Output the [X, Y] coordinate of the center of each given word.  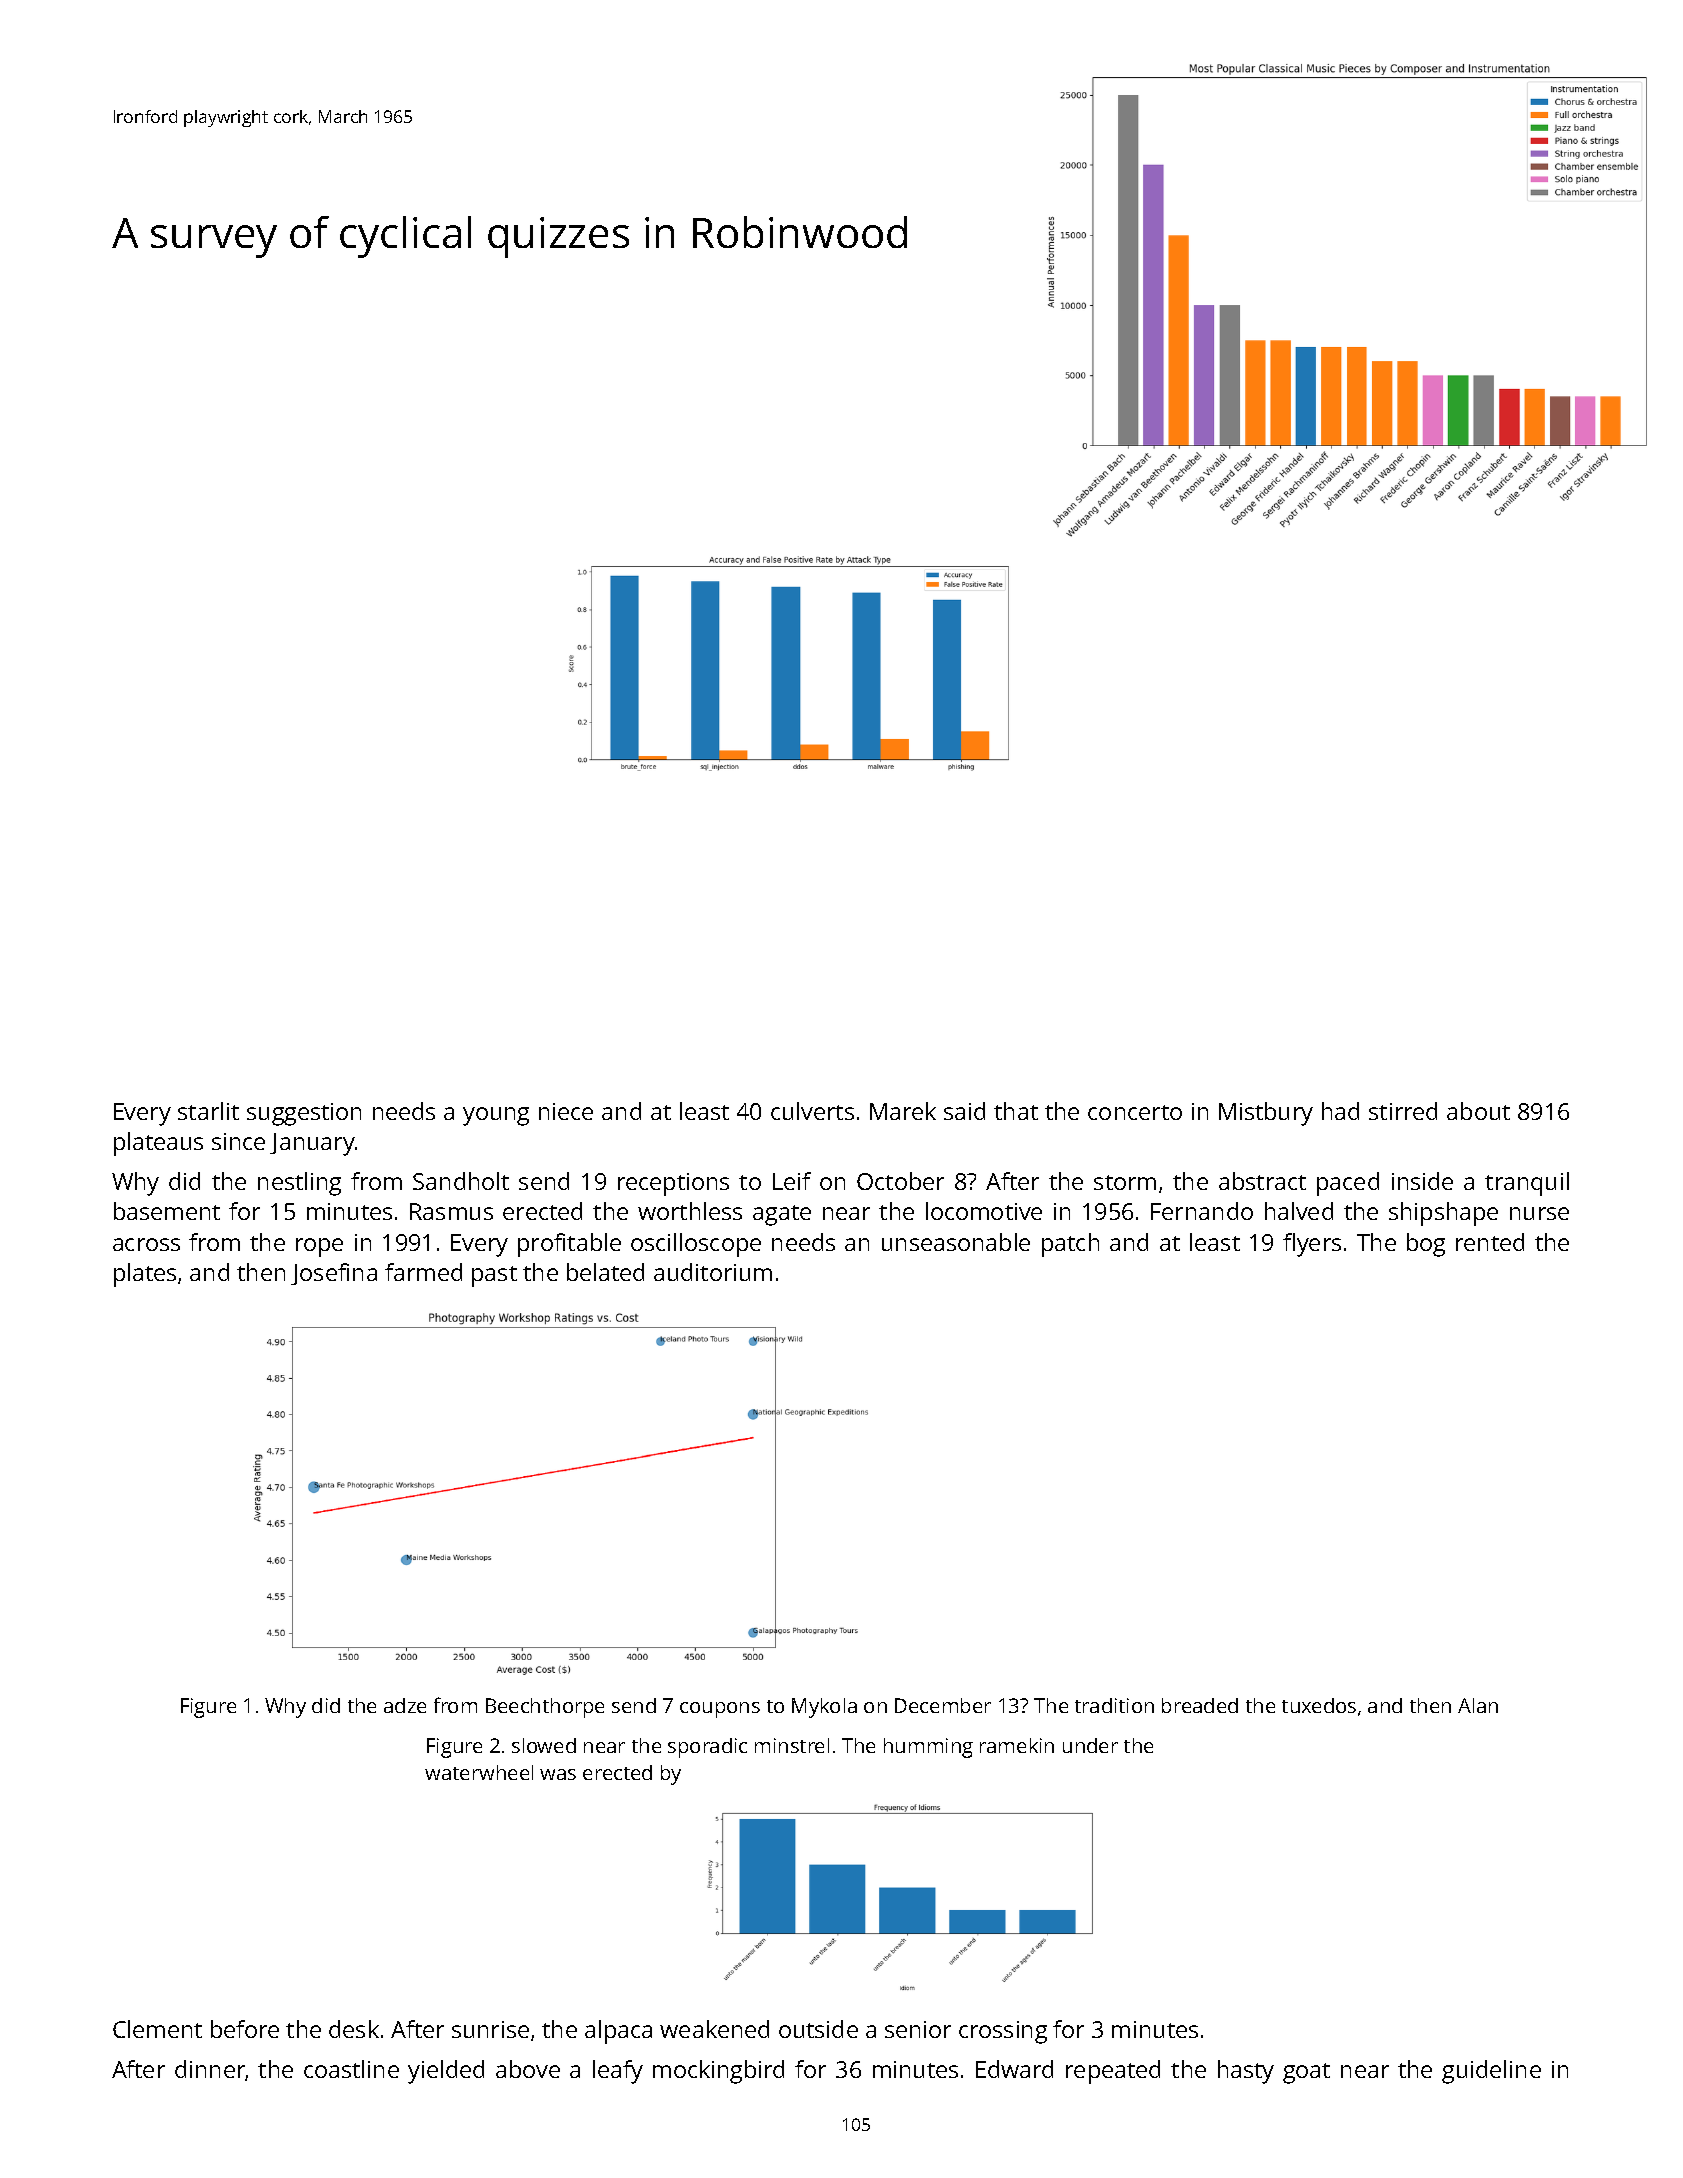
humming [928, 1748]
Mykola [824, 1708]
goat [1306, 2073]
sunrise [490, 2029]
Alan [1478, 1705]
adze [405, 1705]
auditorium [713, 1272]
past [494, 1276]
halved [1299, 1211]
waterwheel [479, 1772]
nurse [1539, 1213]
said [964, 1111]
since [238, 1141]
